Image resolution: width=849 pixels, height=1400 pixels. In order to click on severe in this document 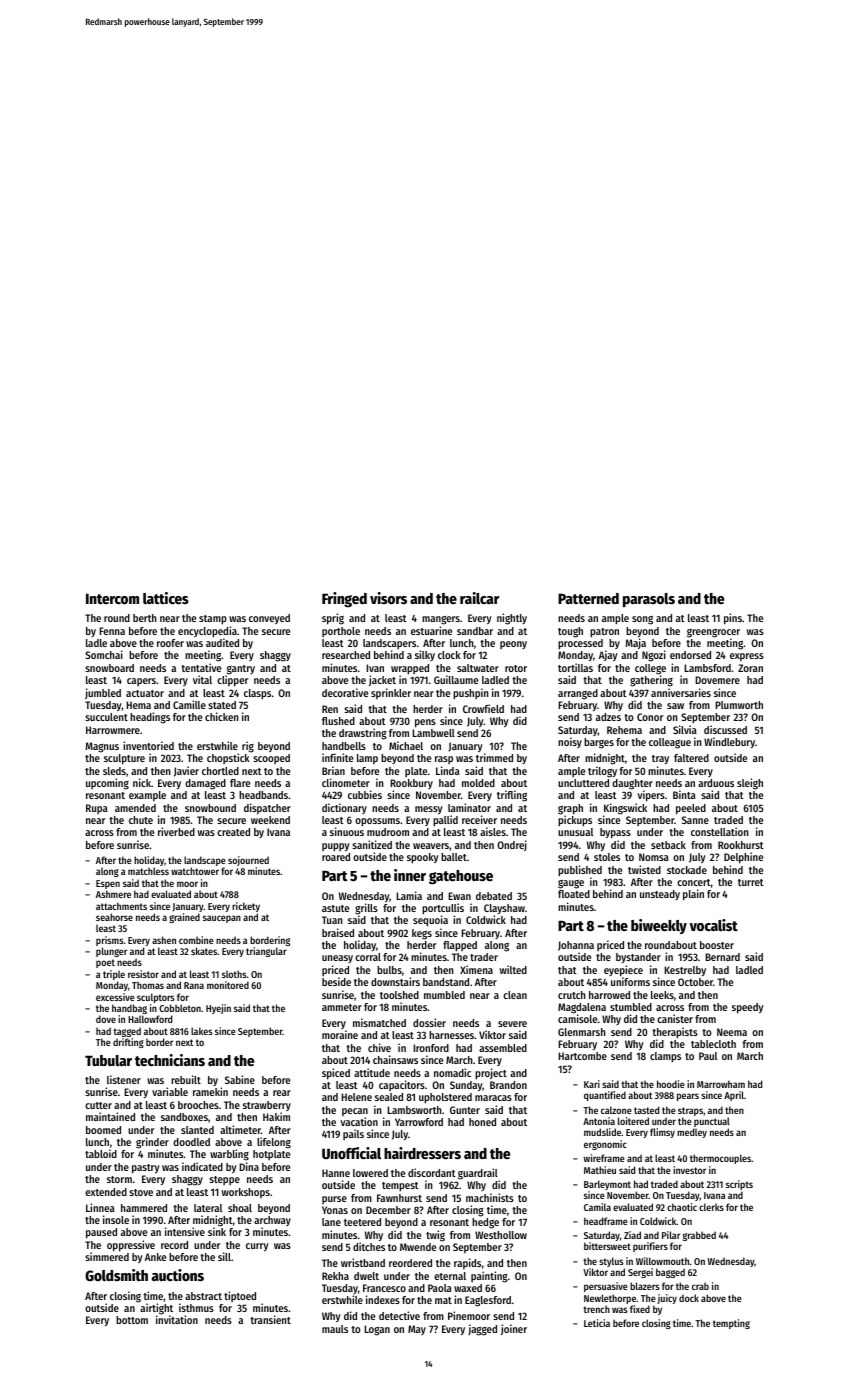, I will do `click(512, 1024)`.
